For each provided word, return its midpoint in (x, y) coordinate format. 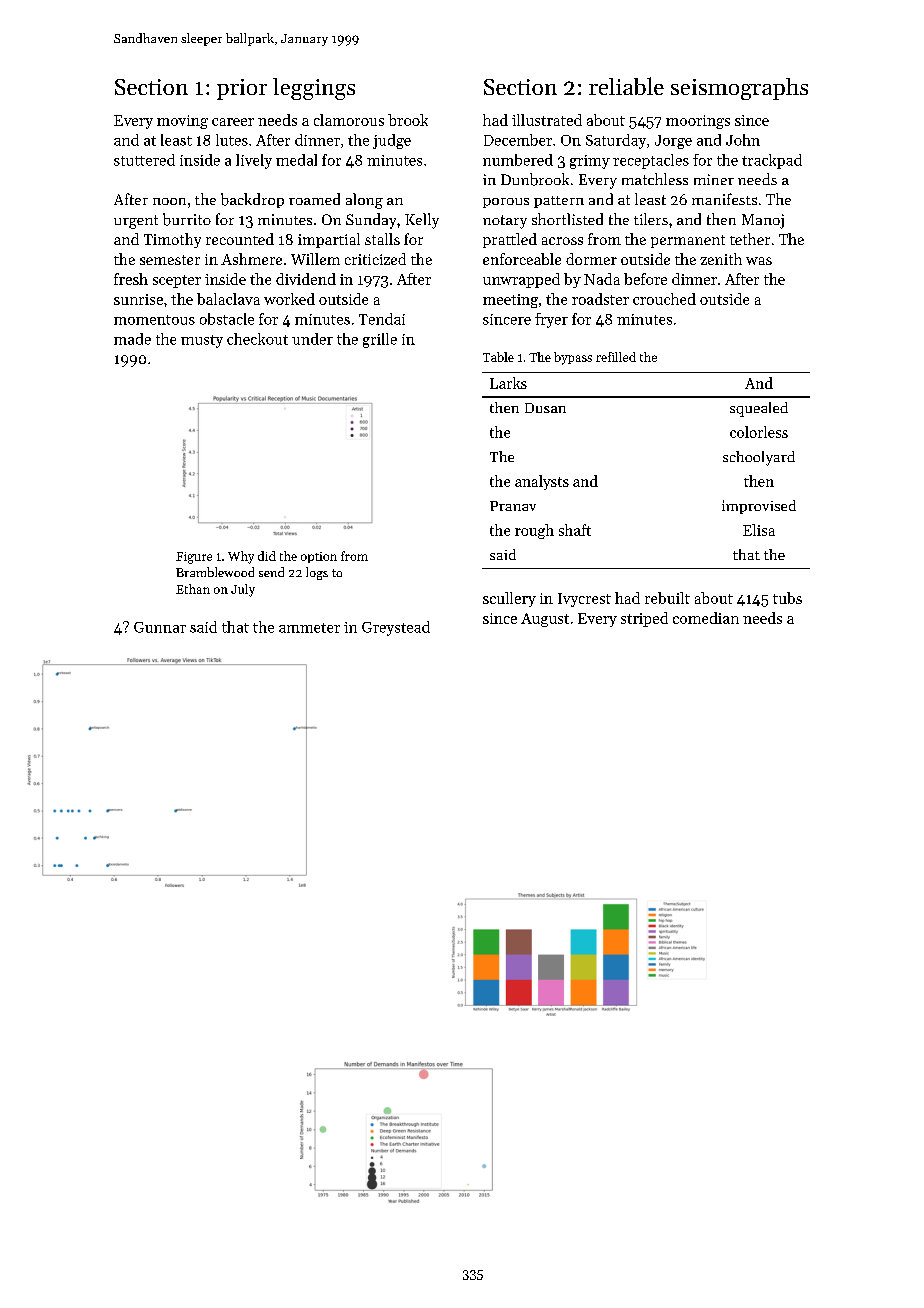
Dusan (545, 408)
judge (392, 141)
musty (202, 341)
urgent (136, 222)
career (233, 122)
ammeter (309, 628)
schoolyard (759, 458)
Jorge (673, 142)
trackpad (772, 161)
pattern (559, 202)
